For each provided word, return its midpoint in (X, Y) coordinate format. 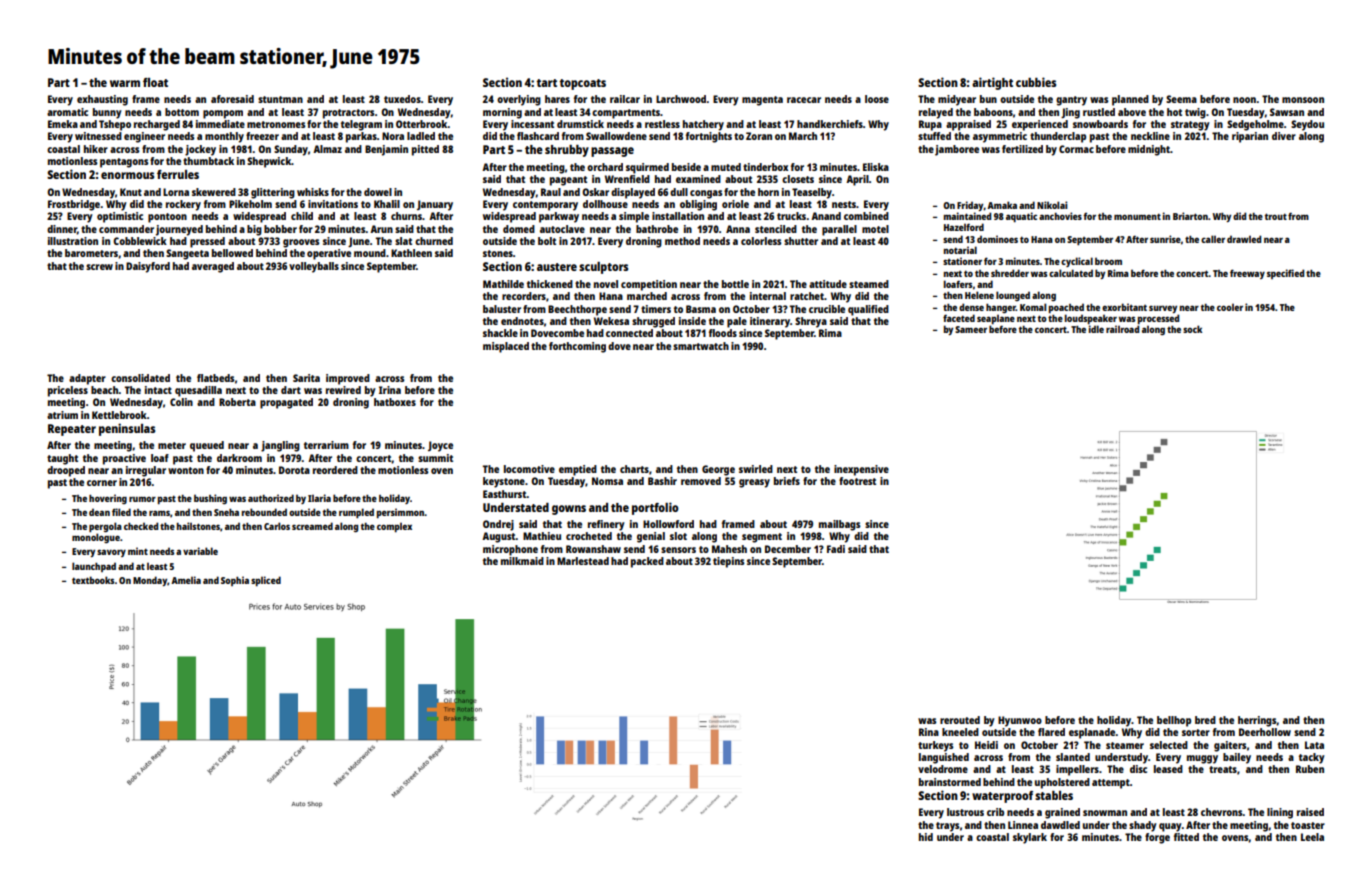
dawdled (1060, 825)
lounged (1013, 296)
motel (875, 229)
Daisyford (148, 267)
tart (546, 83)
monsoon (1303, 100)
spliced (266, 581)
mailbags (839, 525)
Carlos (277, 526)
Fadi (836, 549)
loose (877, 99)
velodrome (943, 769)
